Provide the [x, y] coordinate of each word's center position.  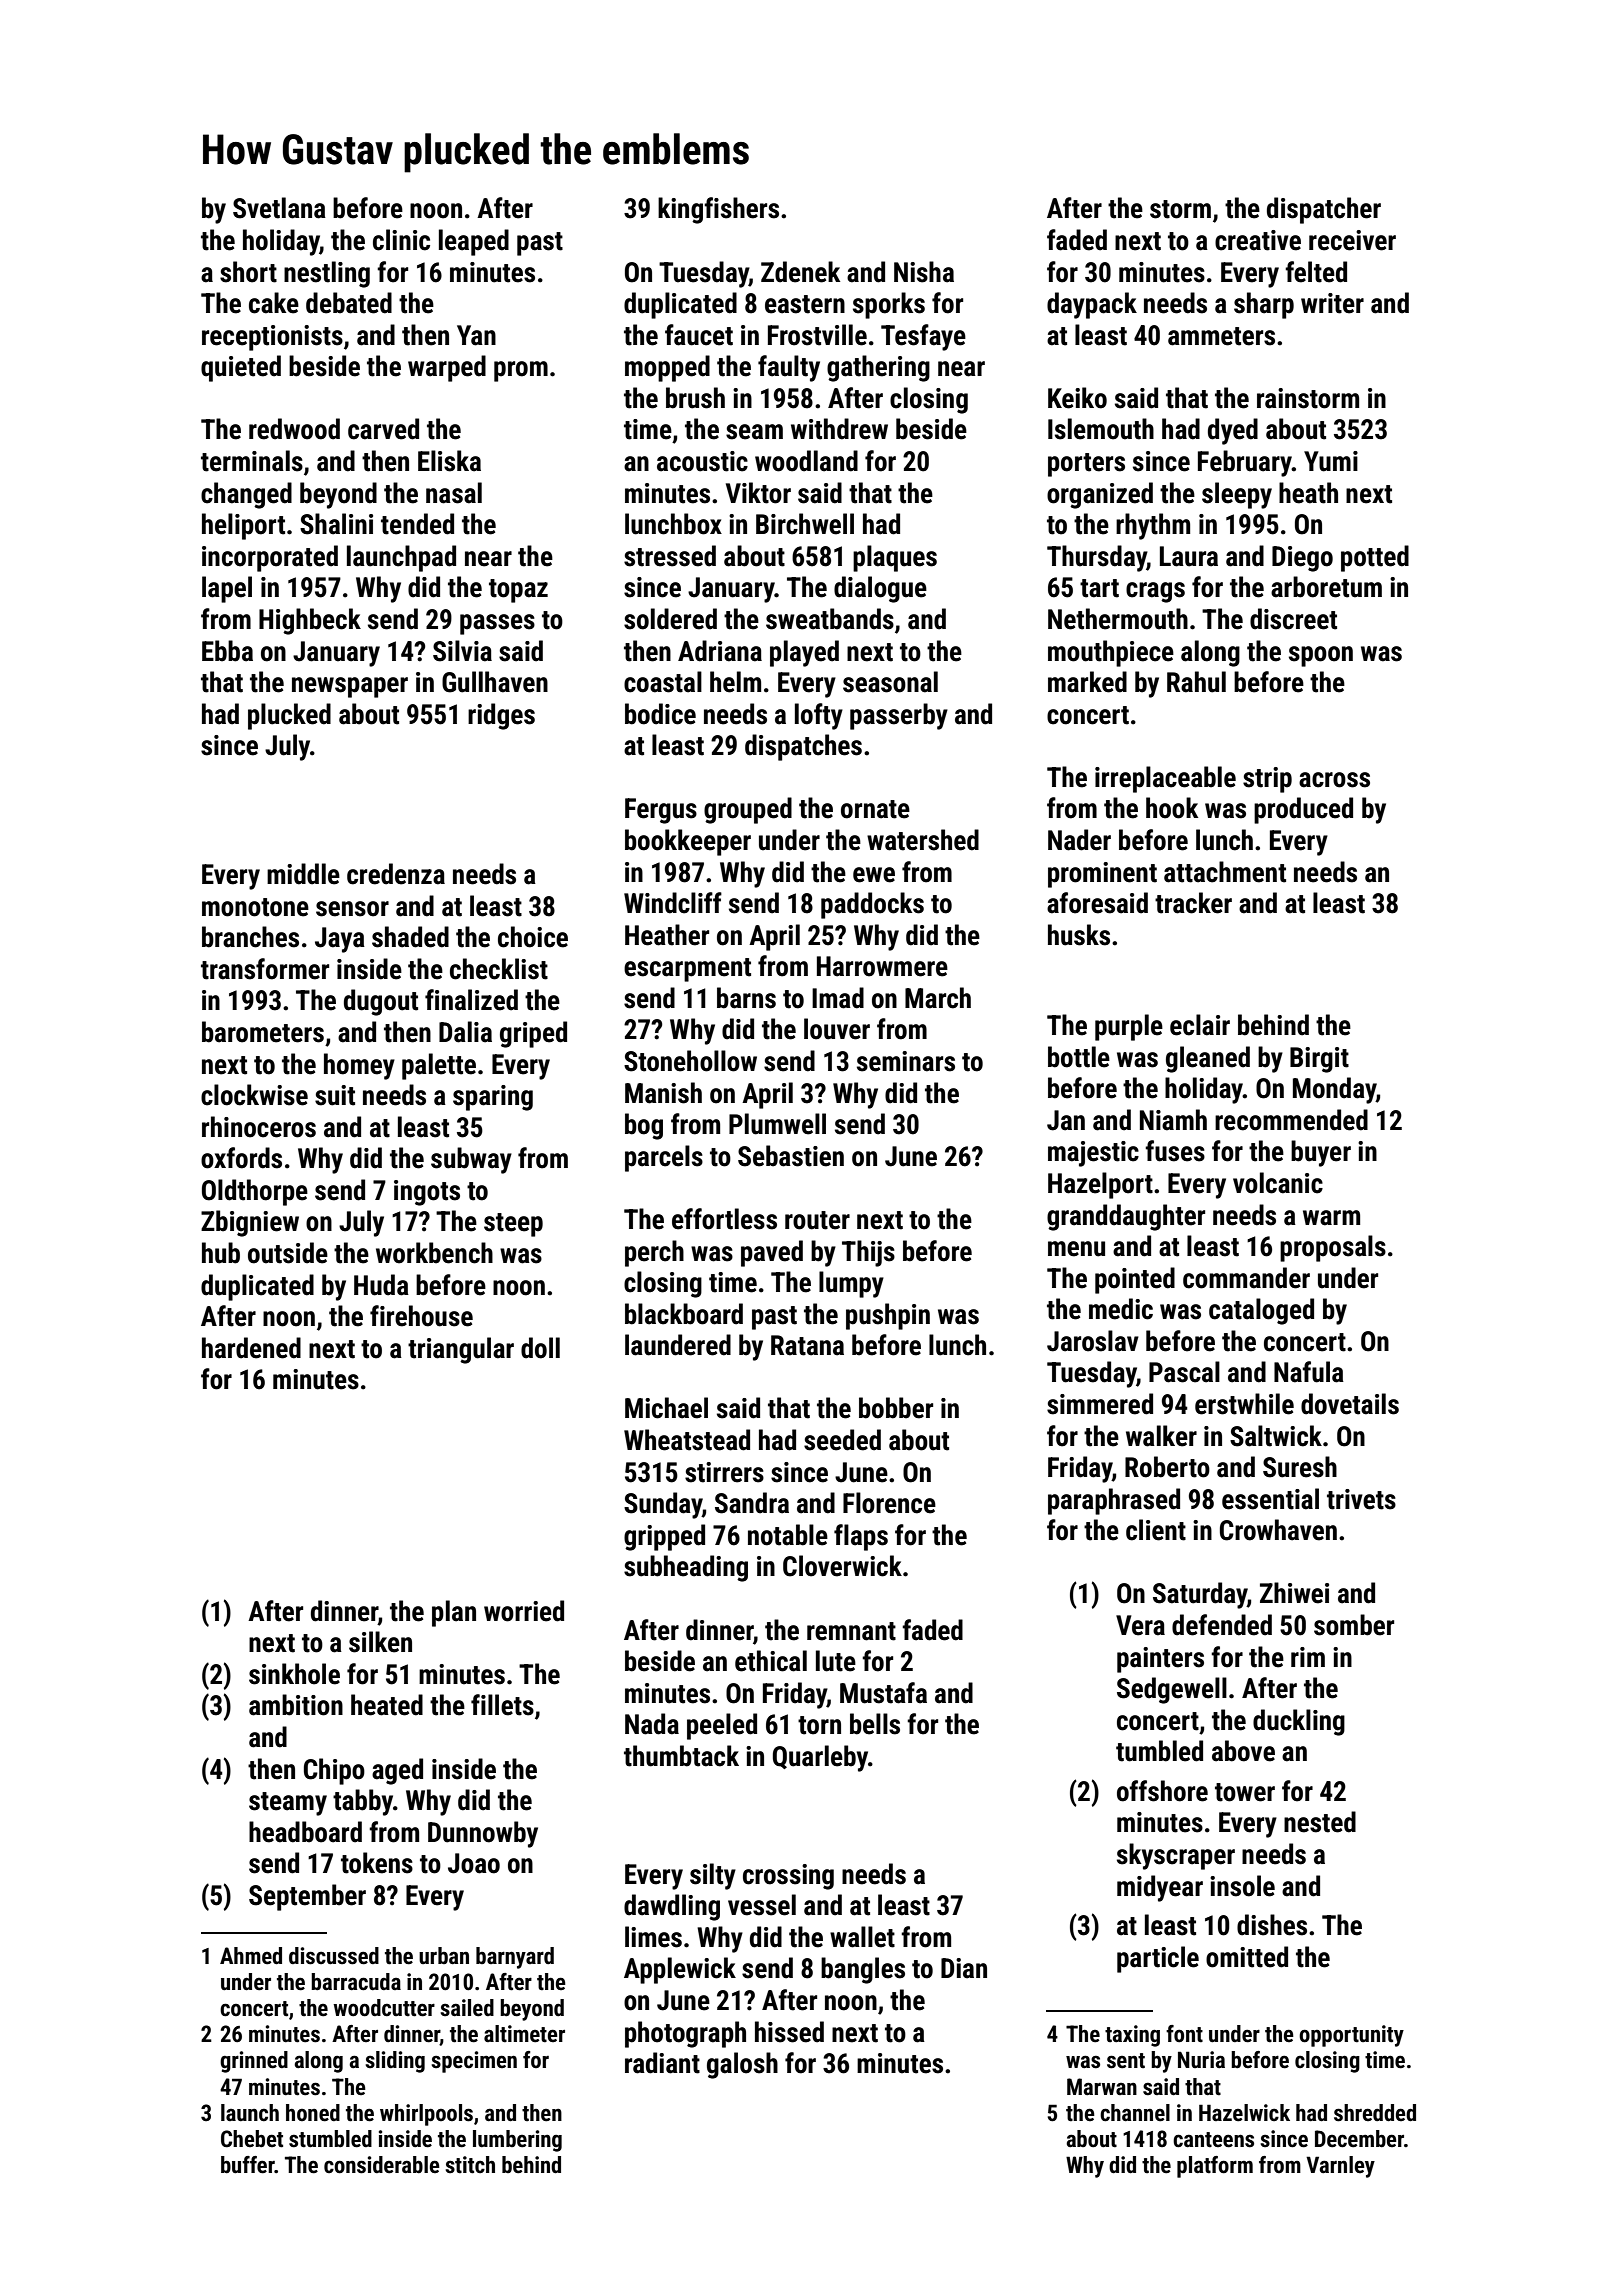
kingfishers [718, 210]
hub [221, 1253]
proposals [1333, 1248]
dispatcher [1324, 210]
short [248, 272]
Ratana [807, 1345]
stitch [470, 2165]
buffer [248, 2165]
